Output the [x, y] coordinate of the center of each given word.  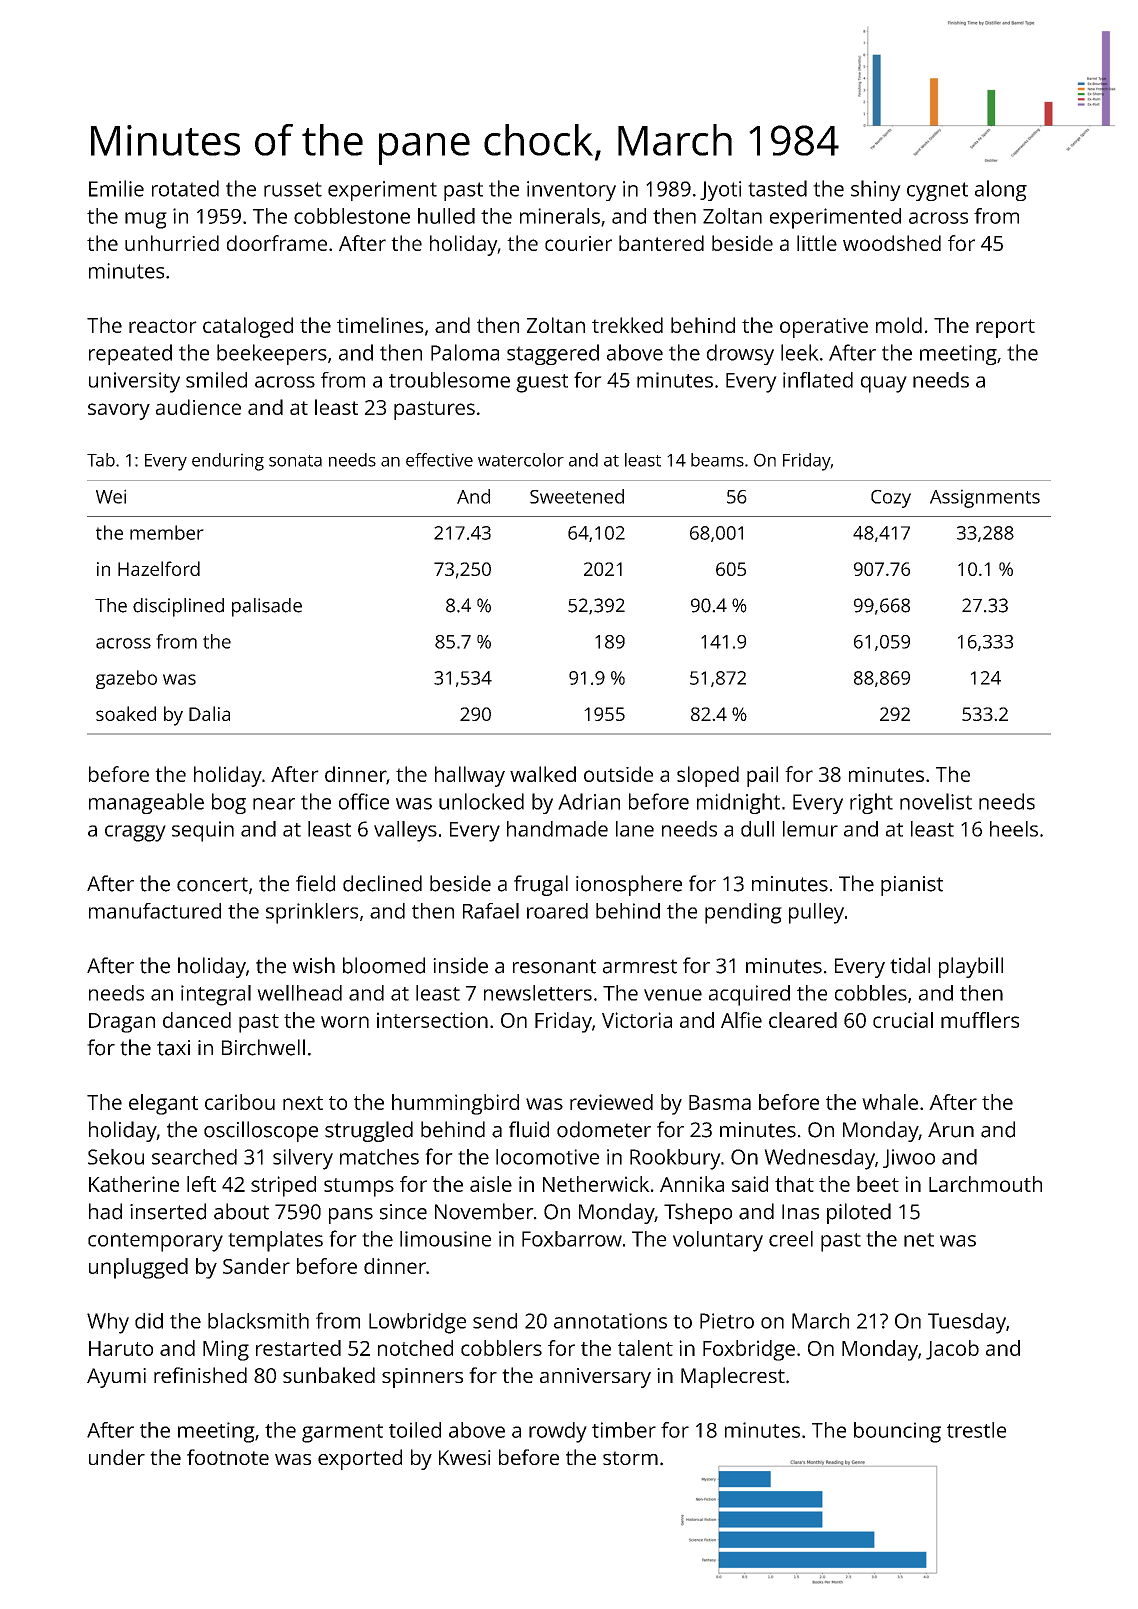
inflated [818, 380]
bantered [661, 243]
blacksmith [258, 1321]
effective [439, 460]
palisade [267, 607]
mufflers [980, 1020]
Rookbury [675, 1159]
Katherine [134, 1184]
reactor [163, 326]
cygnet [937, 191]
